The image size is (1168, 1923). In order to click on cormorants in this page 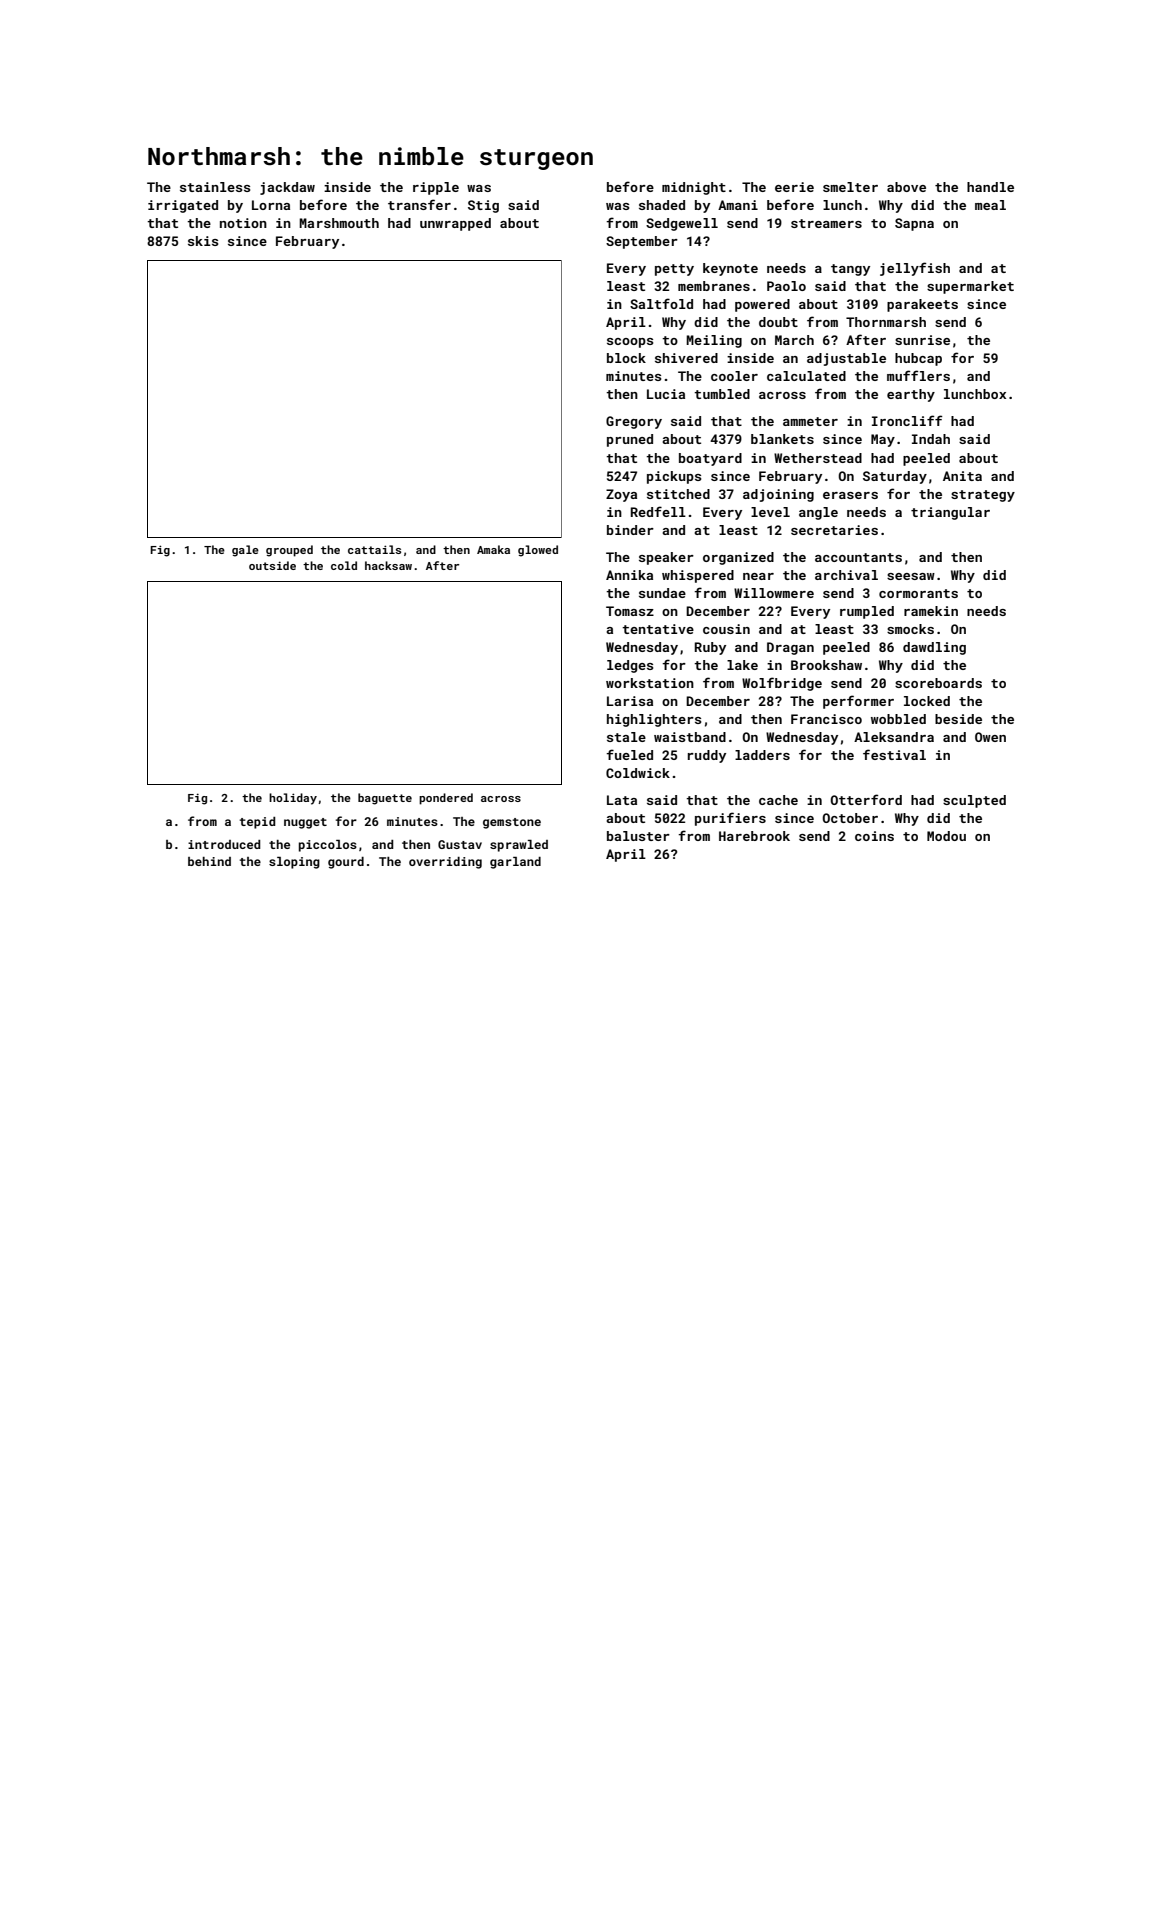, I will do `click(918, 593)`.
